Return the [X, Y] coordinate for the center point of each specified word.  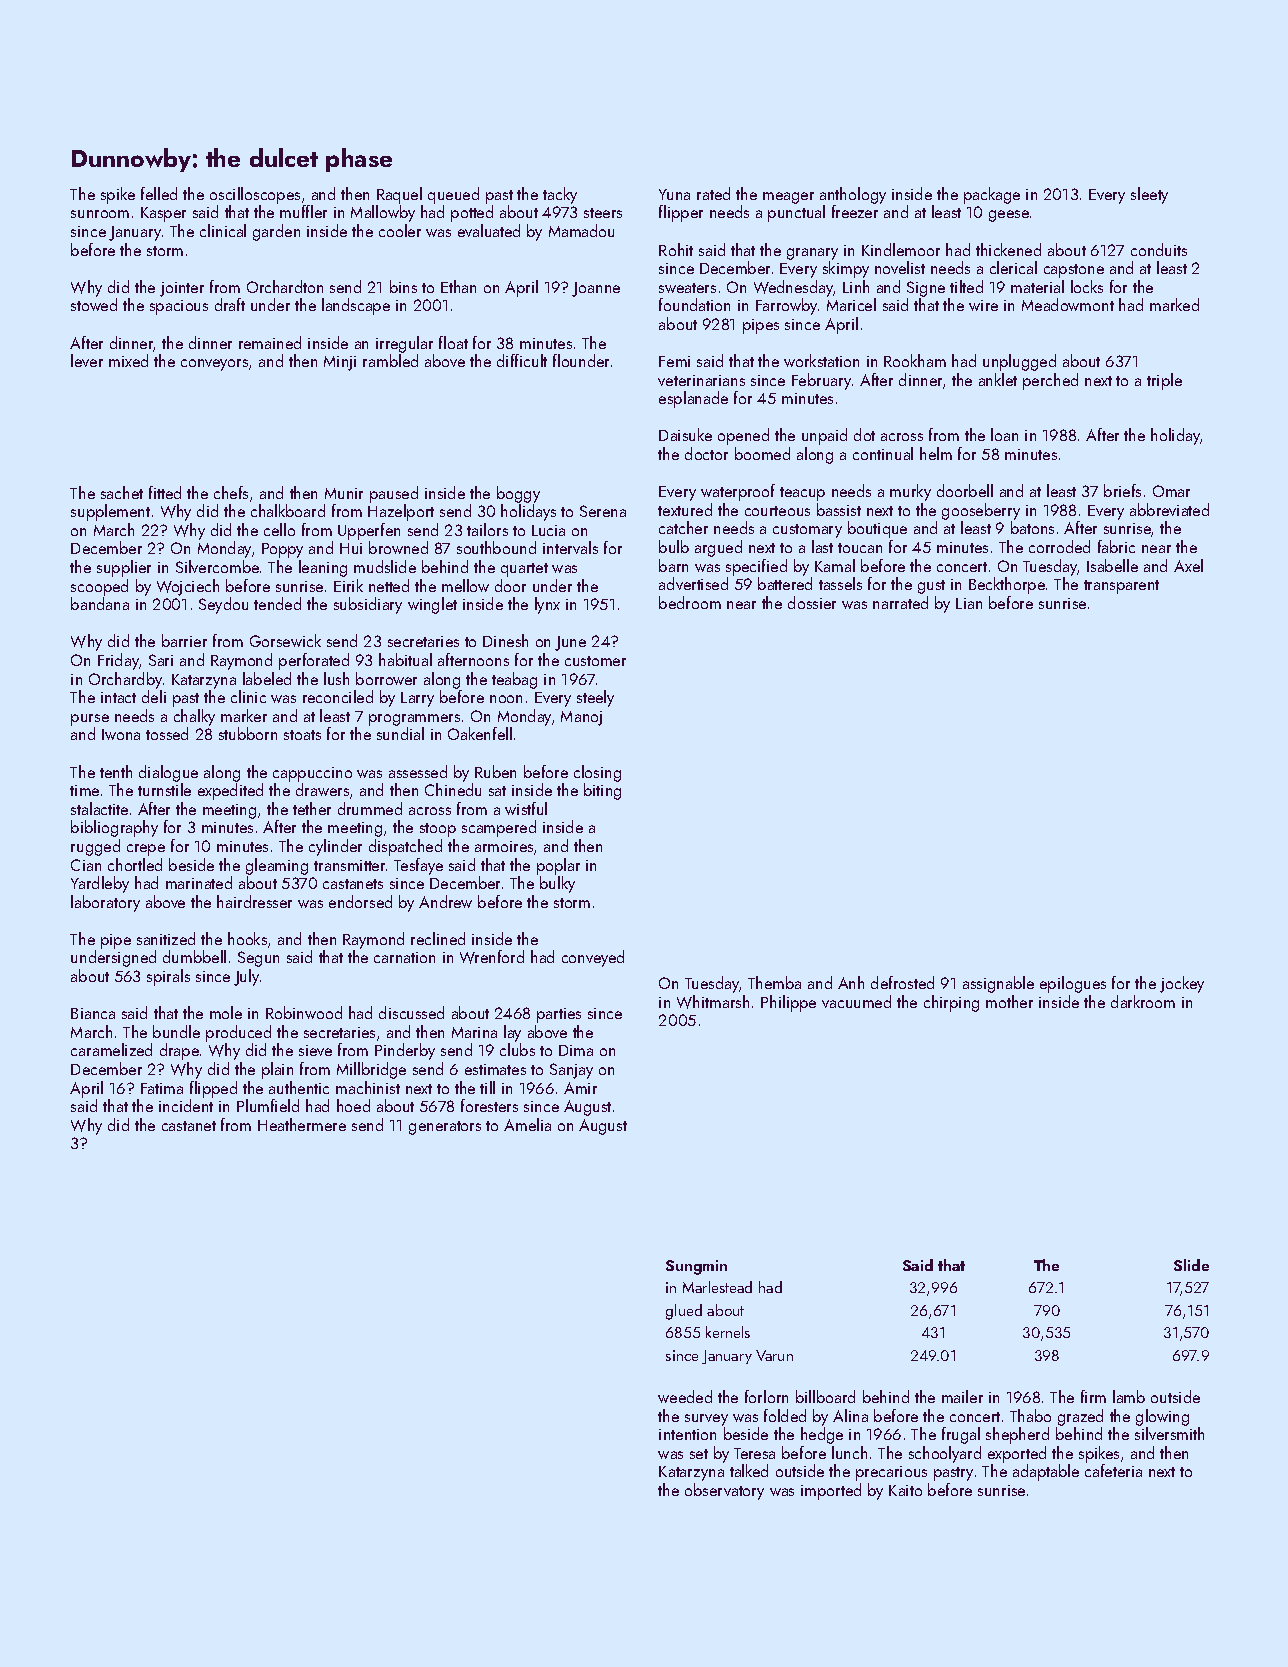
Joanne [596, 289]
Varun [774, 1355]
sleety [1149, 195]
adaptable [1046, 1472]
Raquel [399, 195]
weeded [685, 1396]
